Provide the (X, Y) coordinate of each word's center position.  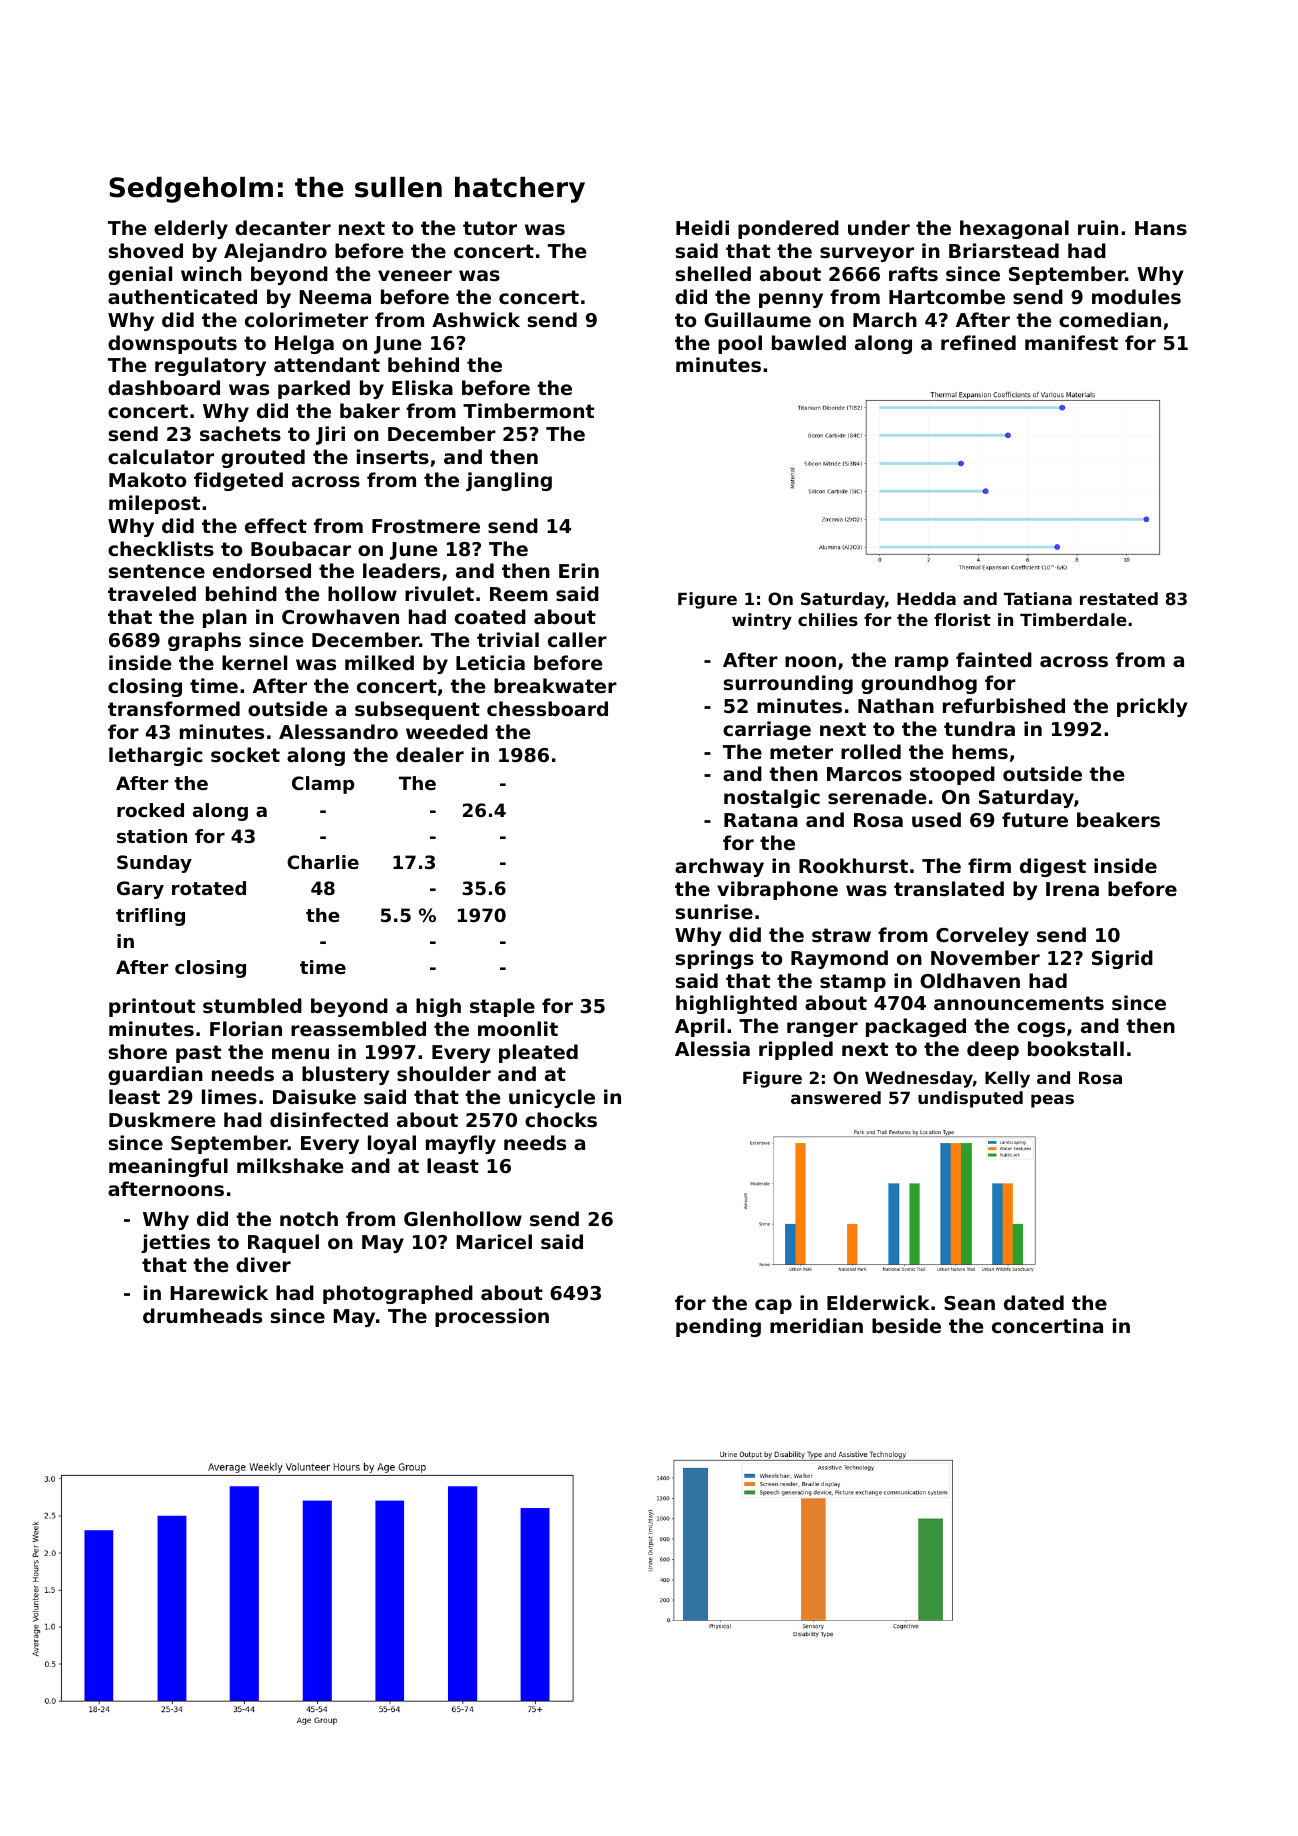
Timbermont (528, 410)
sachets (240, 434)
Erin (579, 570)
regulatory (210, 366)
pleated (538, 1053)
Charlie (323, 862)
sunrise (714, 912)
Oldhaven (970, 980)
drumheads (202, 1316)
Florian (246, 1028)
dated (1034, 1302)
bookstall (1076, 1049)
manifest (1071, 343)
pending (718, 1327)
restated (1119, 598)
